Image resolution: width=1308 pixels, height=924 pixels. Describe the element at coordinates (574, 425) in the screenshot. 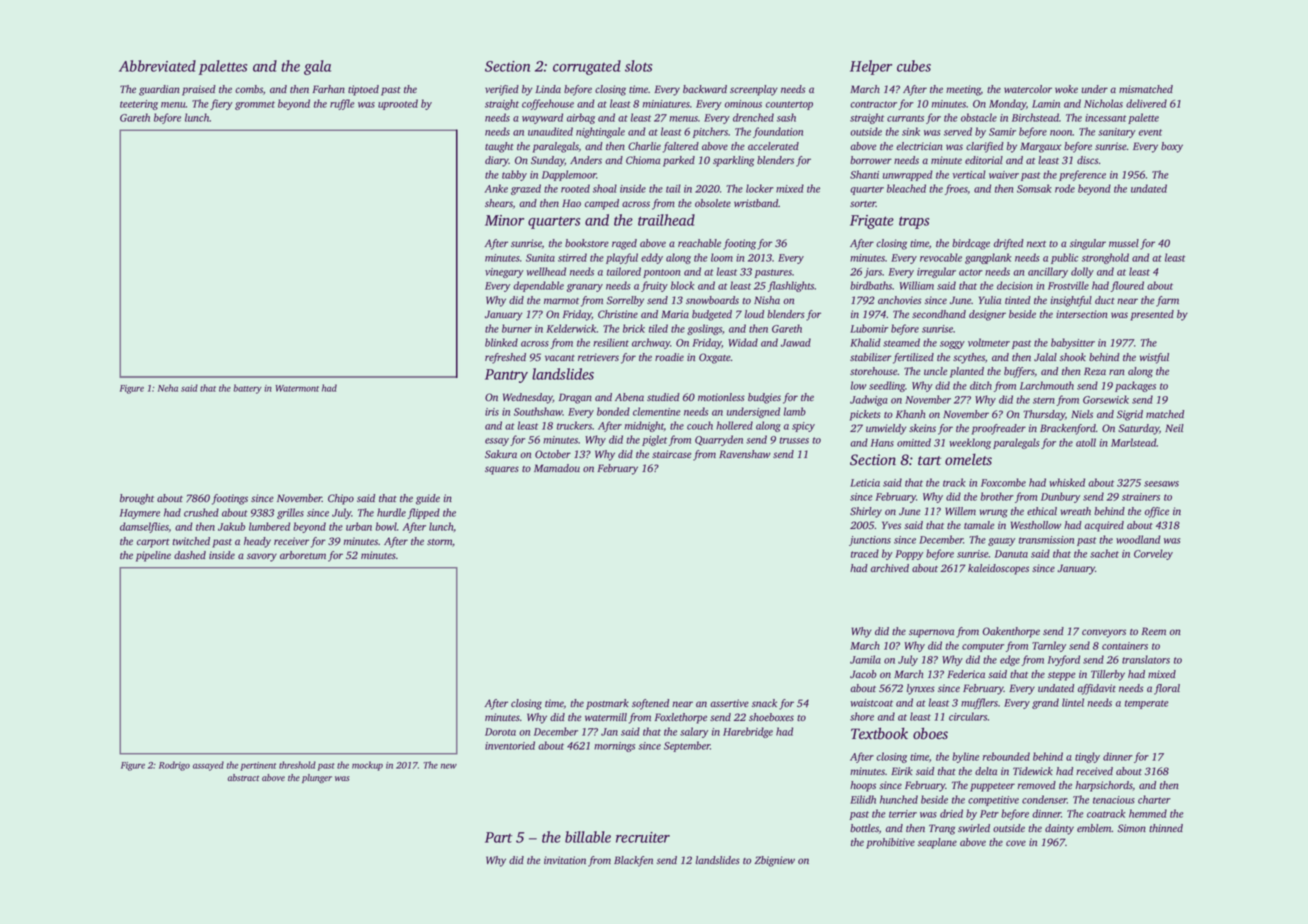

I see `truckers` at that location.
